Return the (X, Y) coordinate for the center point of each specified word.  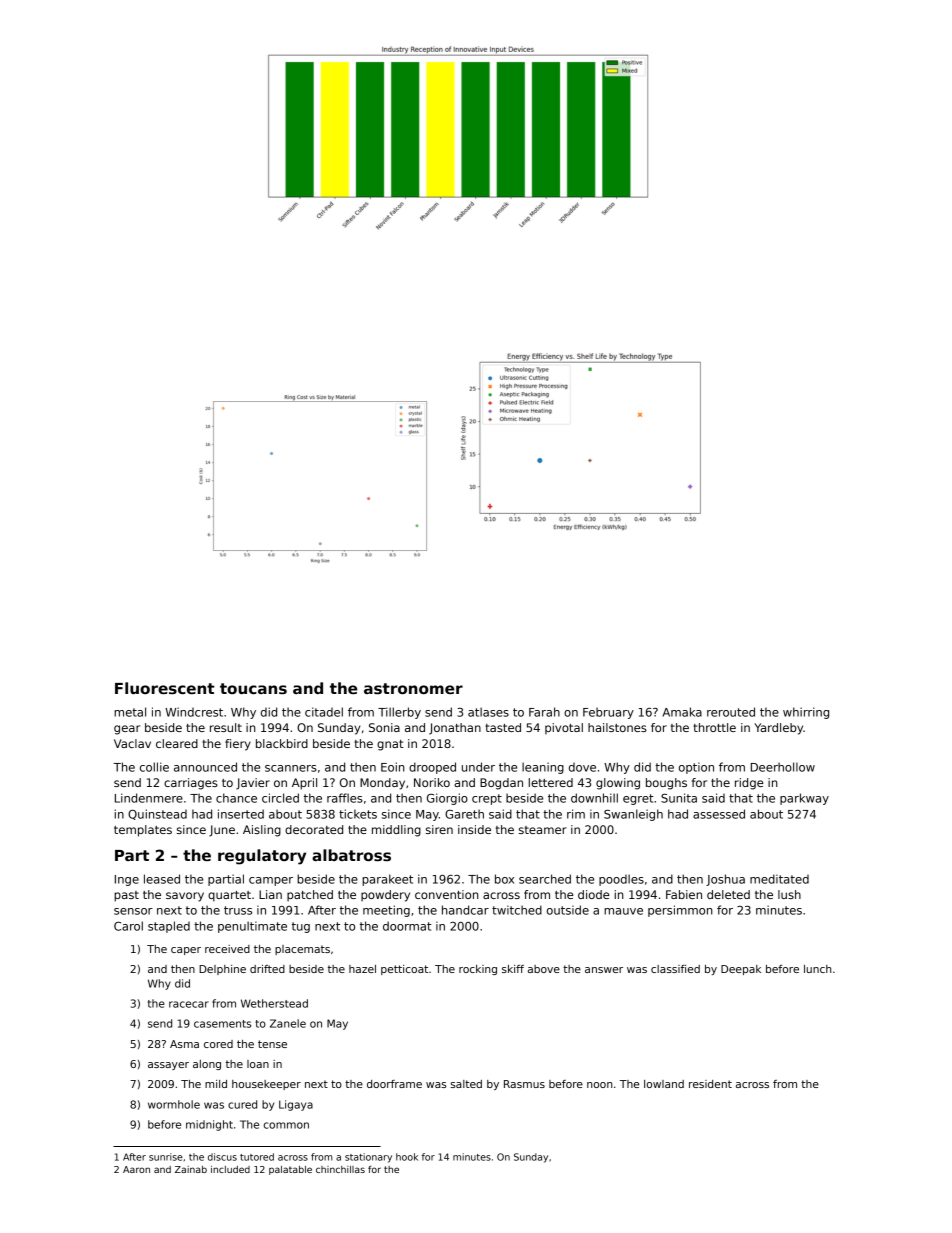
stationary (368, 1158)
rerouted (731, 712)
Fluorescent (164, 688)
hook (407, 1157)
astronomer (413, 688)
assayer (168, 1066)
